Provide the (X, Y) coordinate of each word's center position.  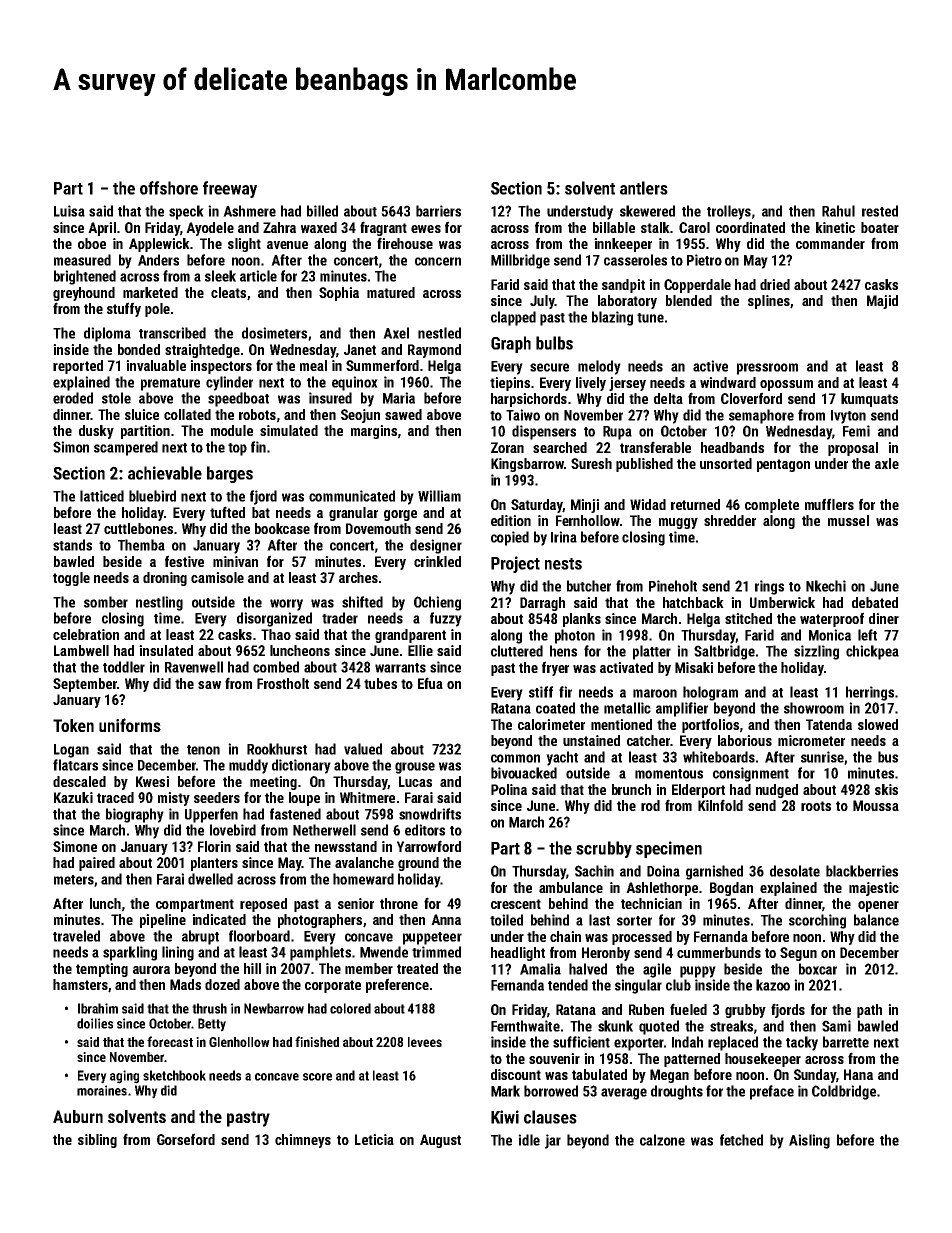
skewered (647, 211)
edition (511, 520)
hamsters (80, 984)
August (440, 1141)
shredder (730, 520)
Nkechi (826, 586)
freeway (230, 189)
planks (582, 620)
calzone (662, 1140)
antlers (644, 188)
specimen (669, 849)
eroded (73, 398)
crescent (516, 904)
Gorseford (186, 1139)
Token (73, 725)
